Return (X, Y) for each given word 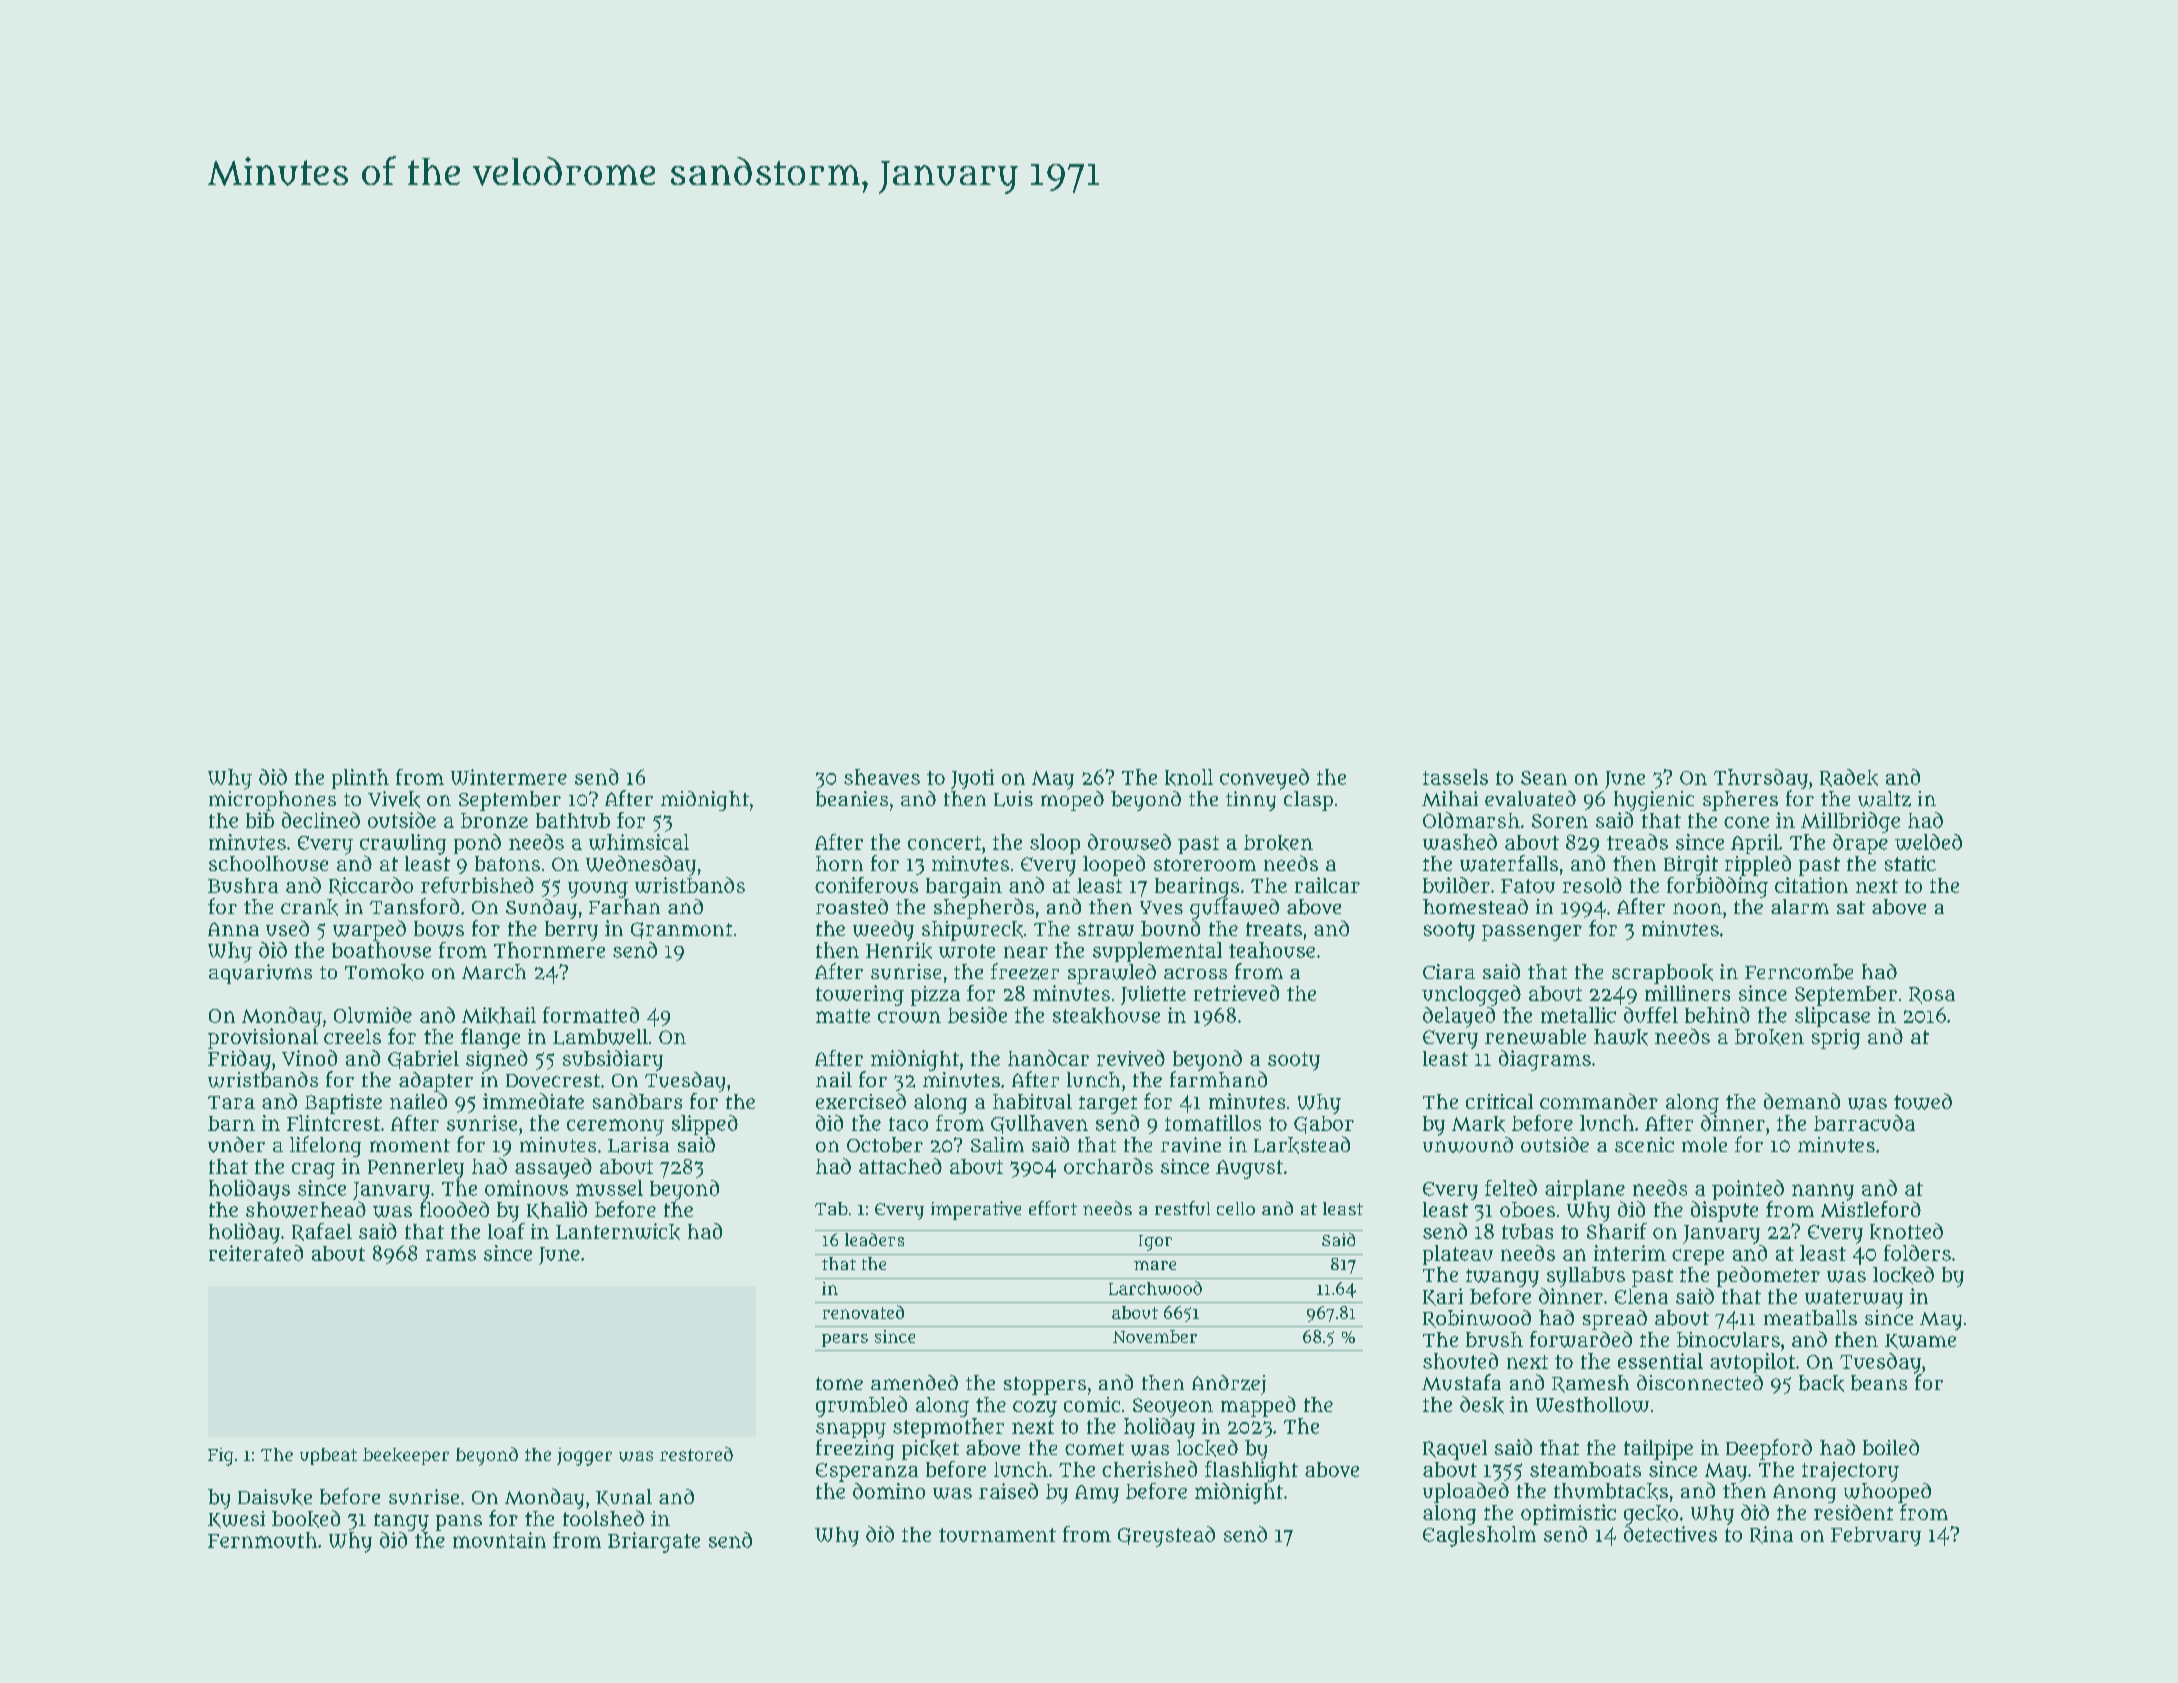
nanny (1823, 1192)
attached (900, 1166)
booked (306, 1519)
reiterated (256, 1253)
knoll (1189, 777)
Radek (1849, 778)
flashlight (1251, 1471)
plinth (360, 779)
